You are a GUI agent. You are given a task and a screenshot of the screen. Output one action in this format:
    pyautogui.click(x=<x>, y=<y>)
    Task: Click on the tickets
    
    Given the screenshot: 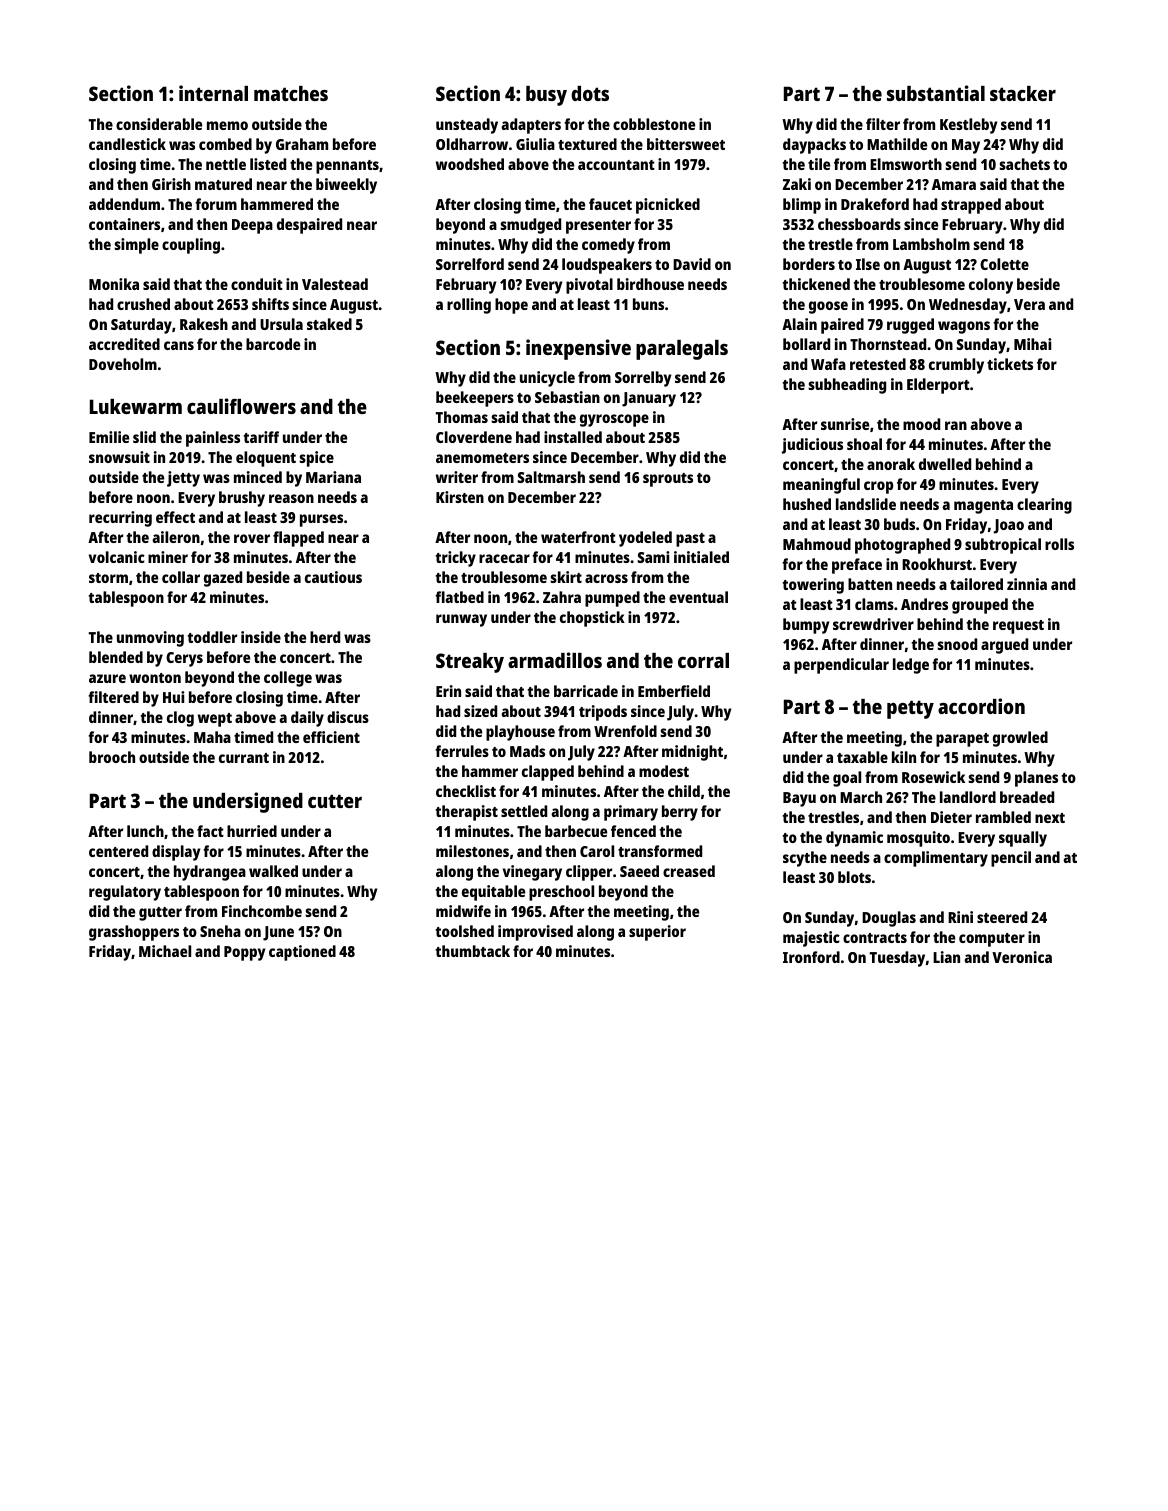 What is the action you would take?
    pyautogui.click(x=1010, y=364)
